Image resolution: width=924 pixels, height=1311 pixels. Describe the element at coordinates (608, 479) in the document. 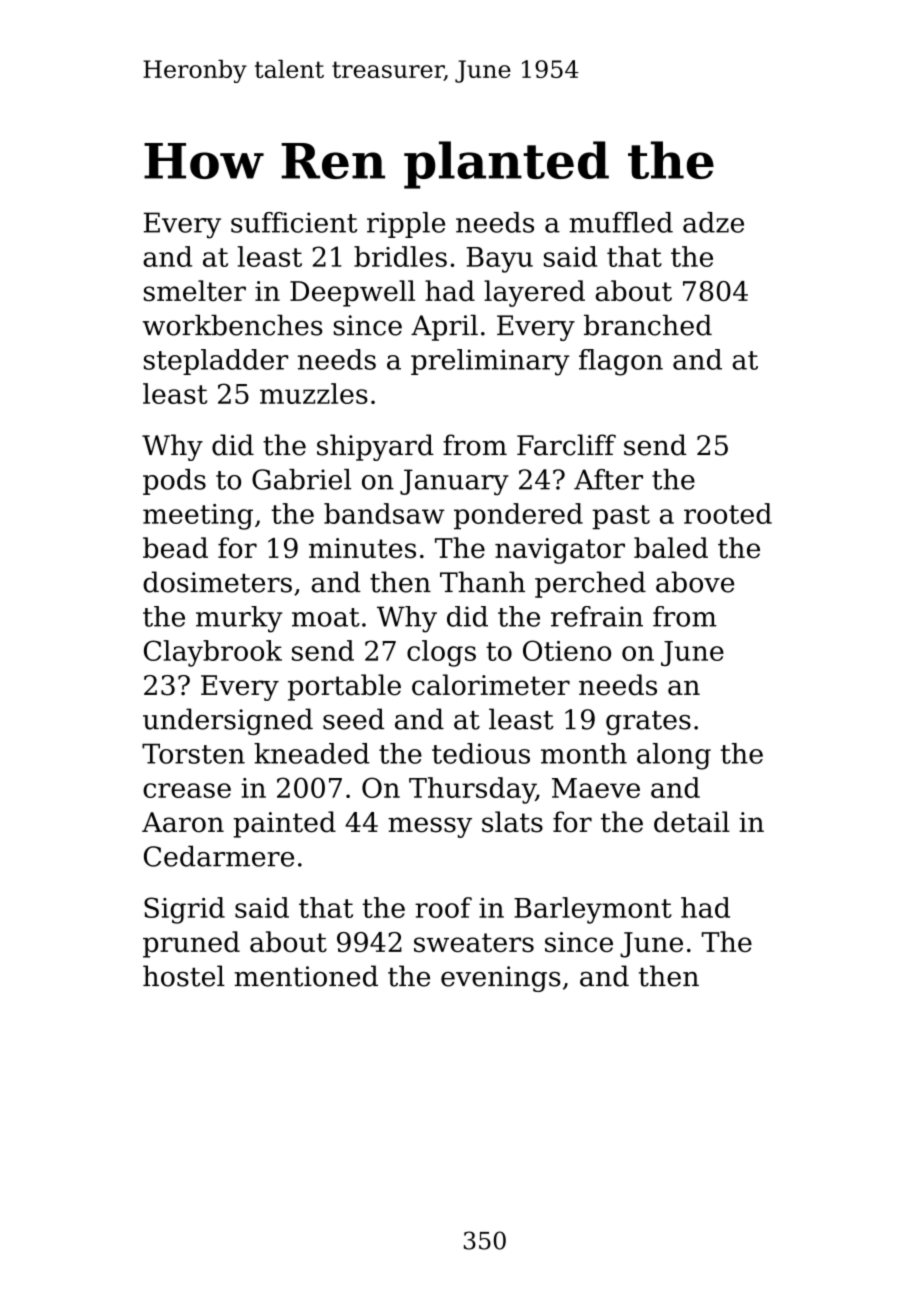

I see `After` at that location.
